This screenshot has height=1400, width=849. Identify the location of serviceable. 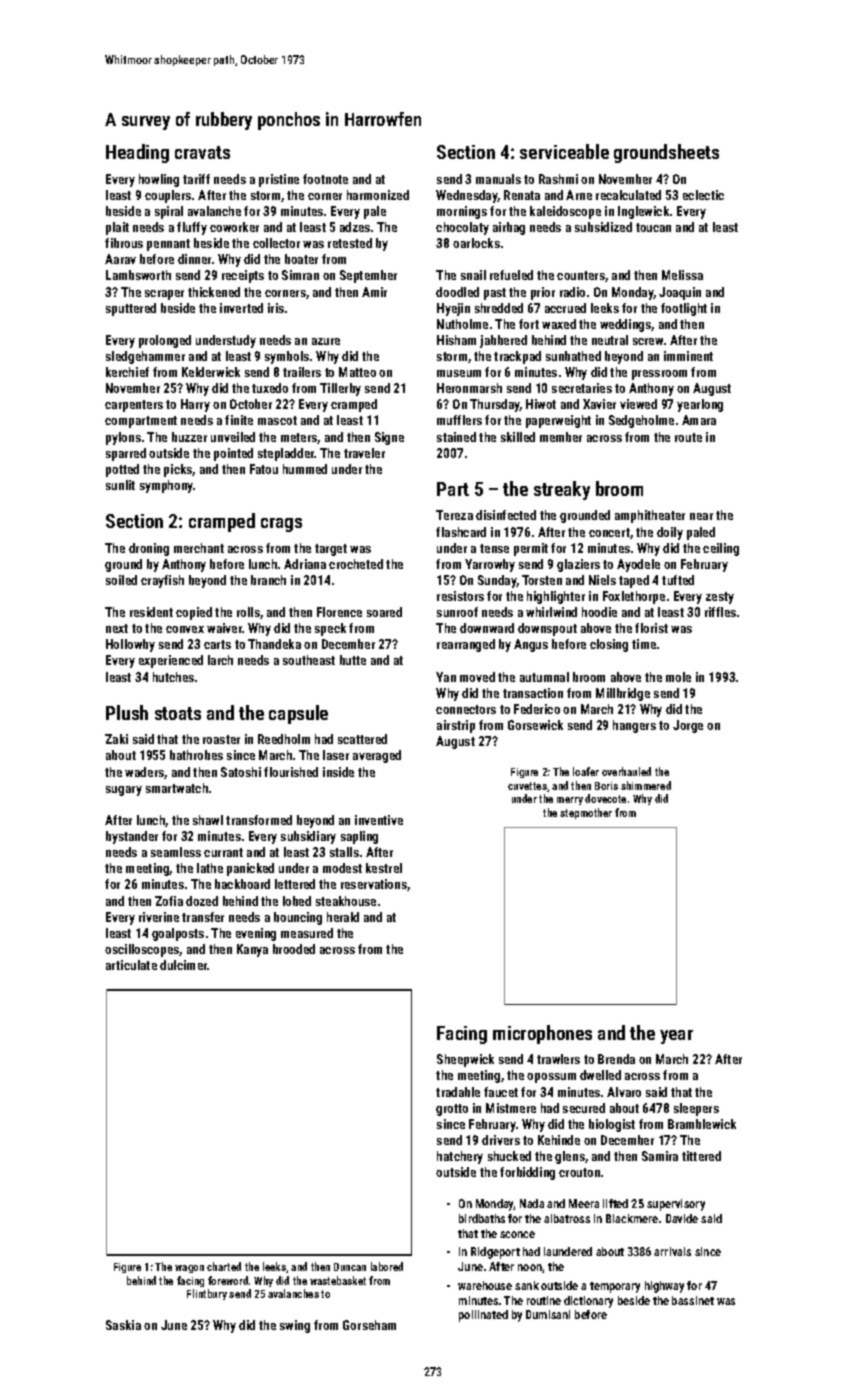
(564, 151).
